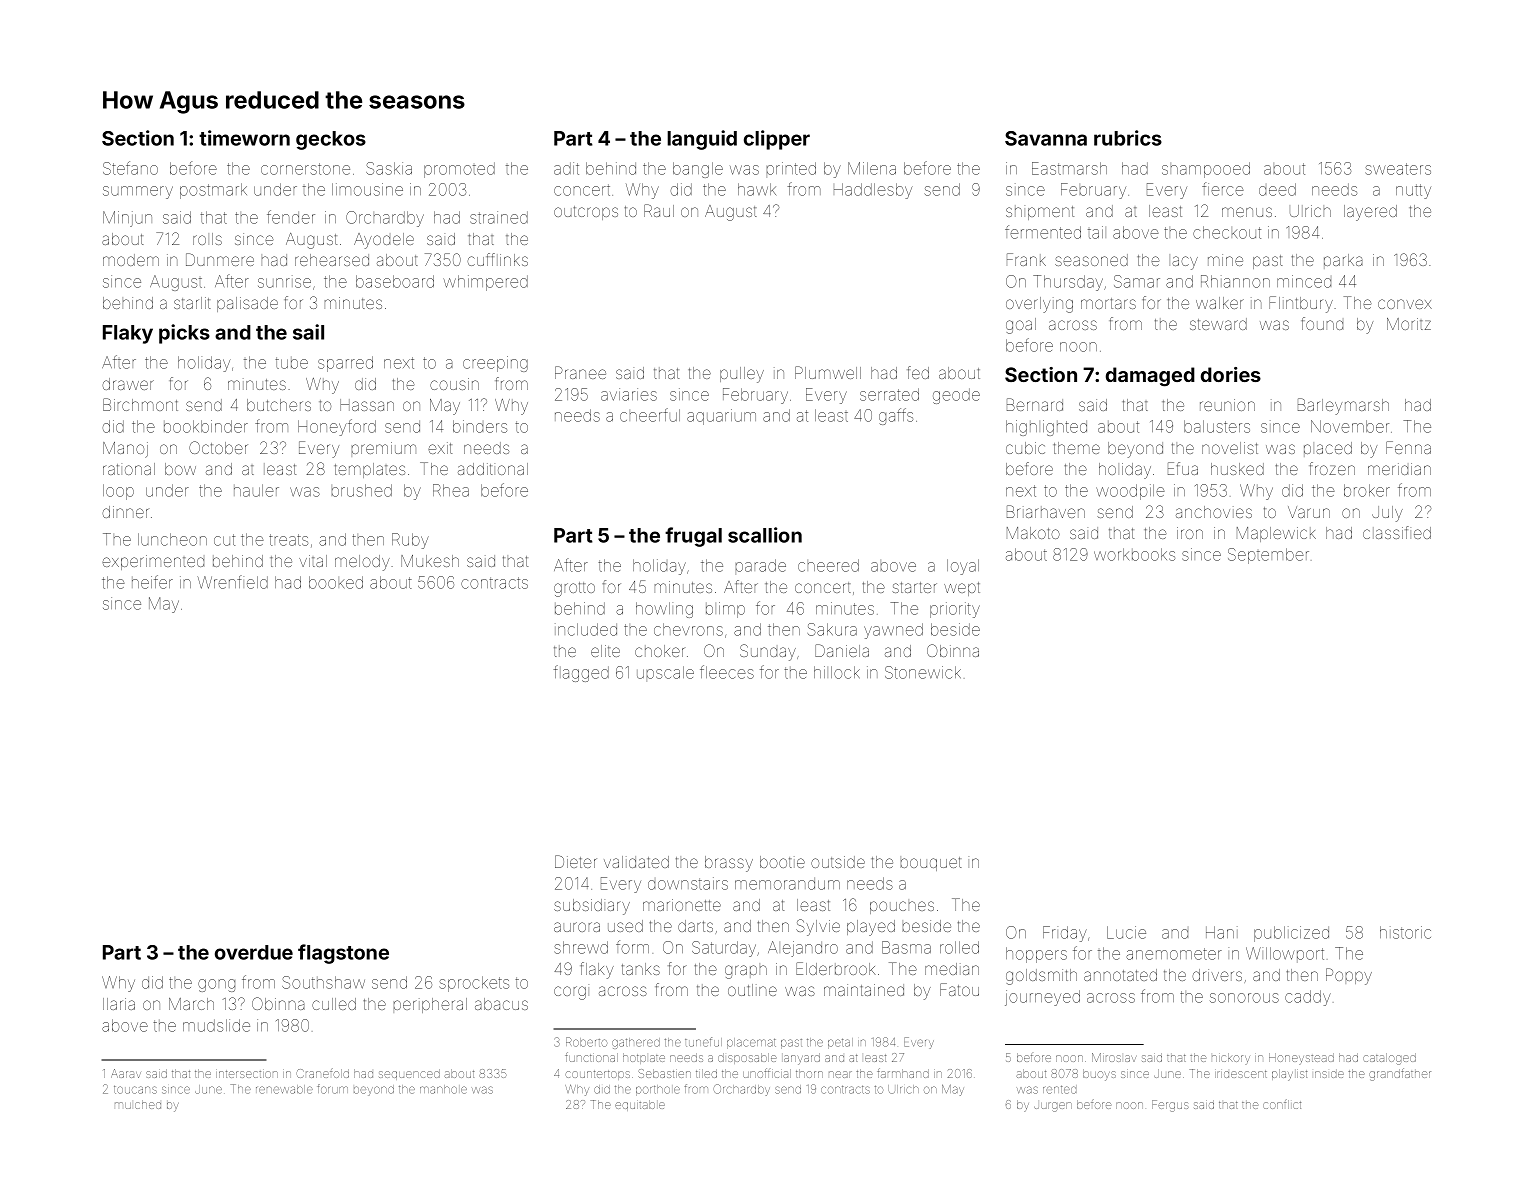 The image size is (1534, 1185). What do you see at coordinates (702, 140) in the page?
I see `languid` at bounding box center [702, 140].
